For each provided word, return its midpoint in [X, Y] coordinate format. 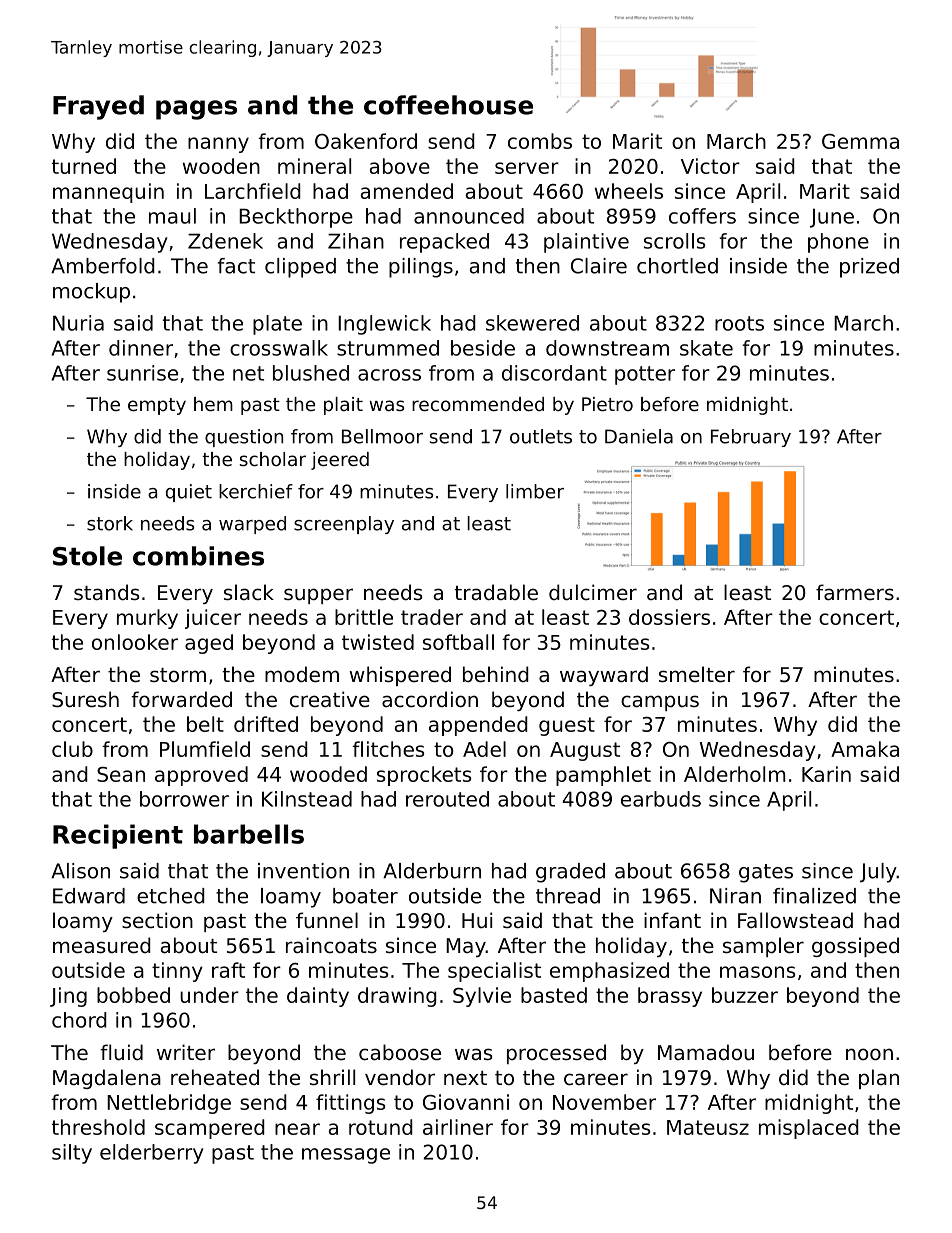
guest [567, 726]
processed [556, 1054]
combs [540, 141]
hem [213, 404]
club [72, 749]
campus [660, 703]
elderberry [152, 1154]
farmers [855, 592]
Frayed [98, 107]
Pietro [607, 404]
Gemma [860, 141]
